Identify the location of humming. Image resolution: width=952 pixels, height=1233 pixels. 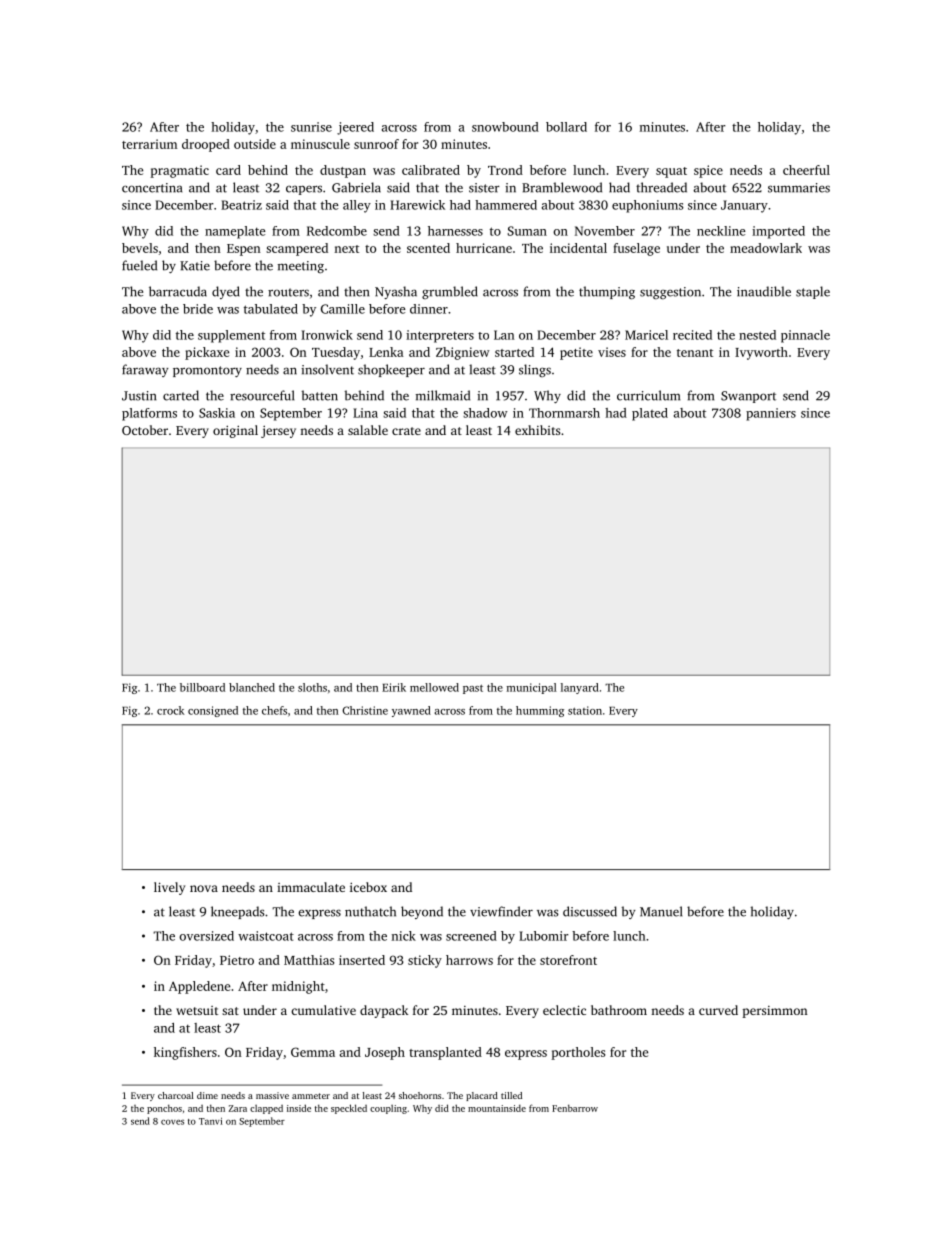
(540, 711).
